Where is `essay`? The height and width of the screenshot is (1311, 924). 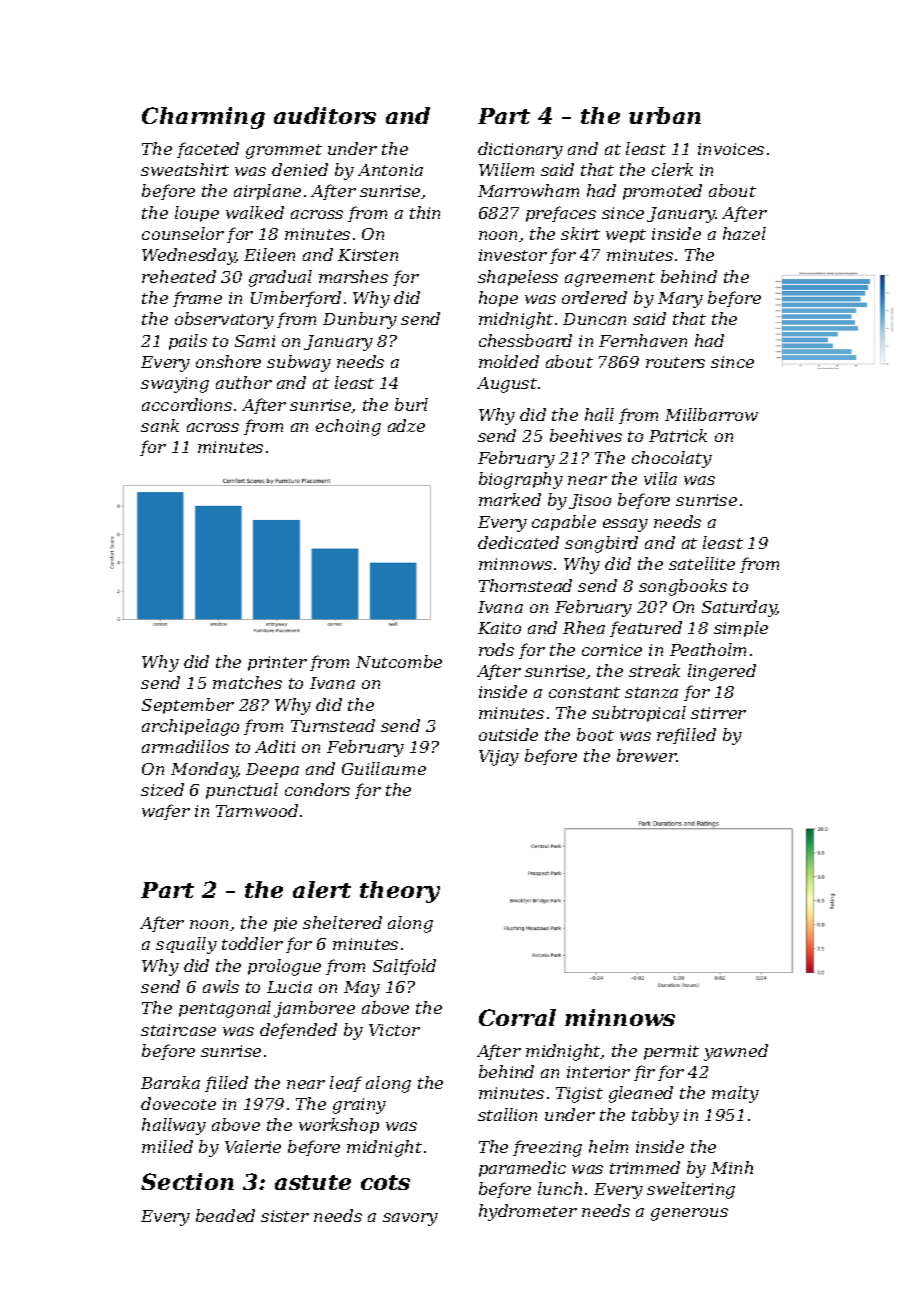 essay is located at coordinates (625, 525).
